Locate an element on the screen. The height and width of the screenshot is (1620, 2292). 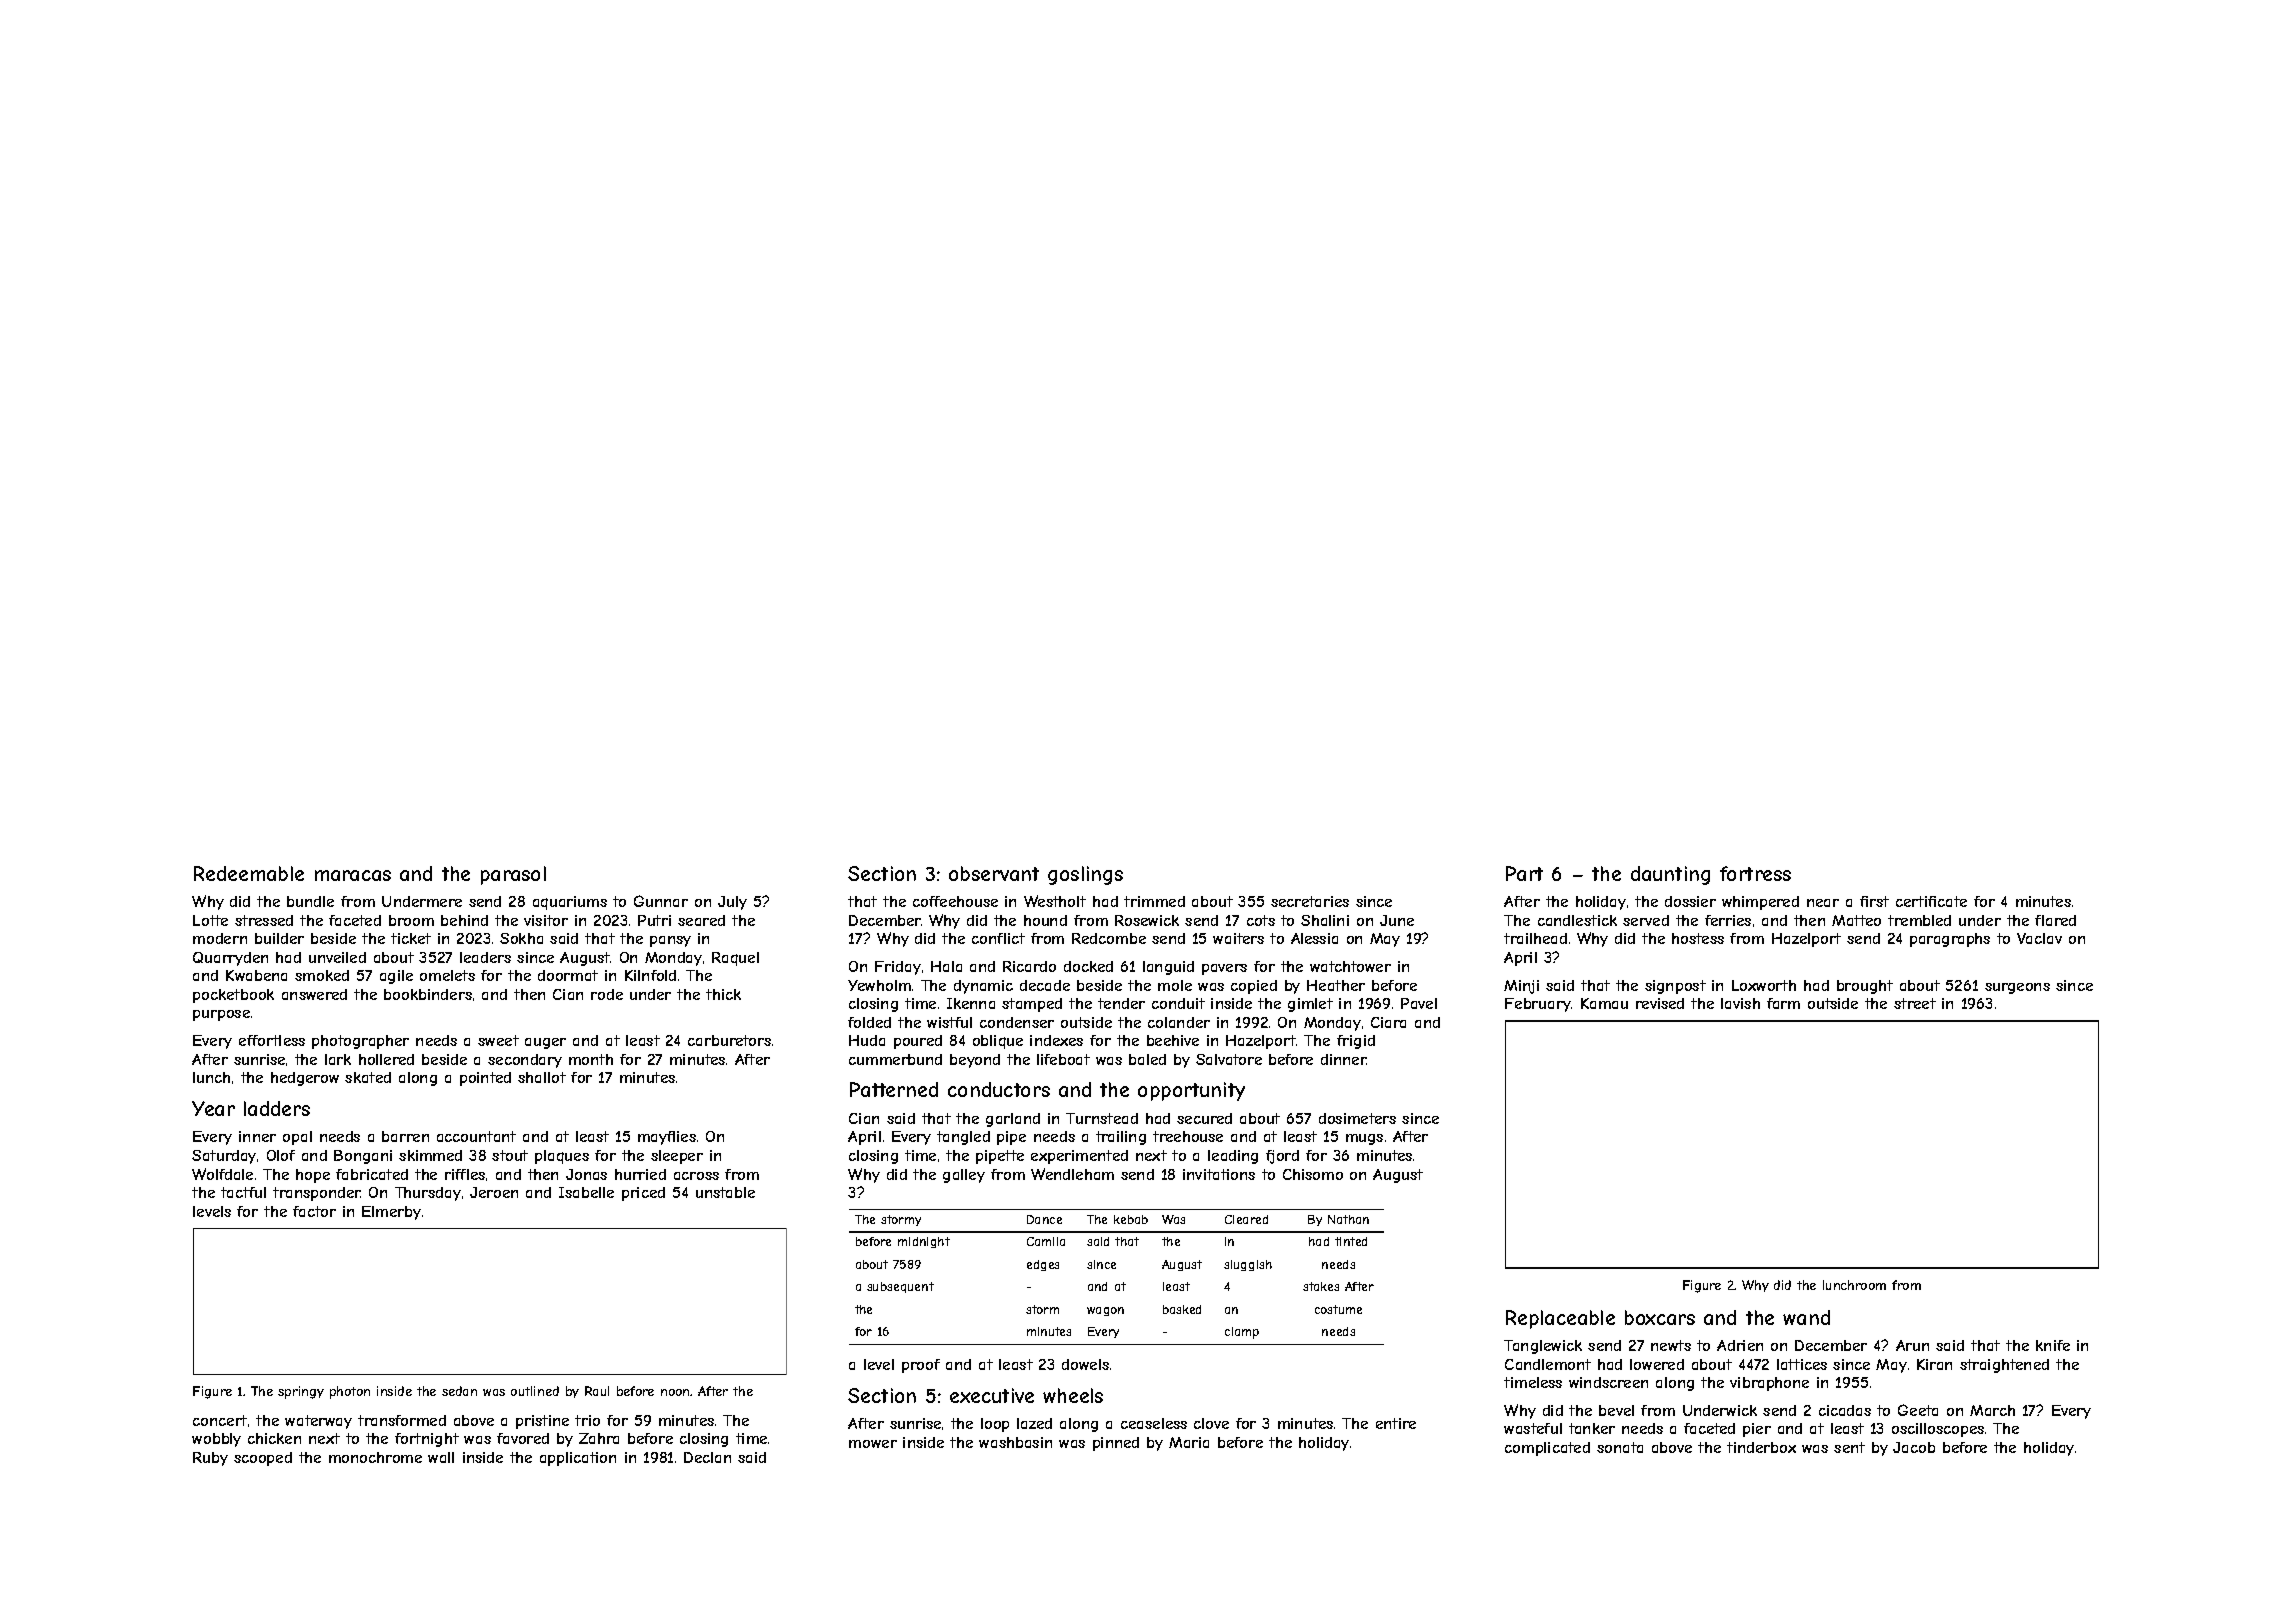
mugs is located at coordinates (1364, 1139).
